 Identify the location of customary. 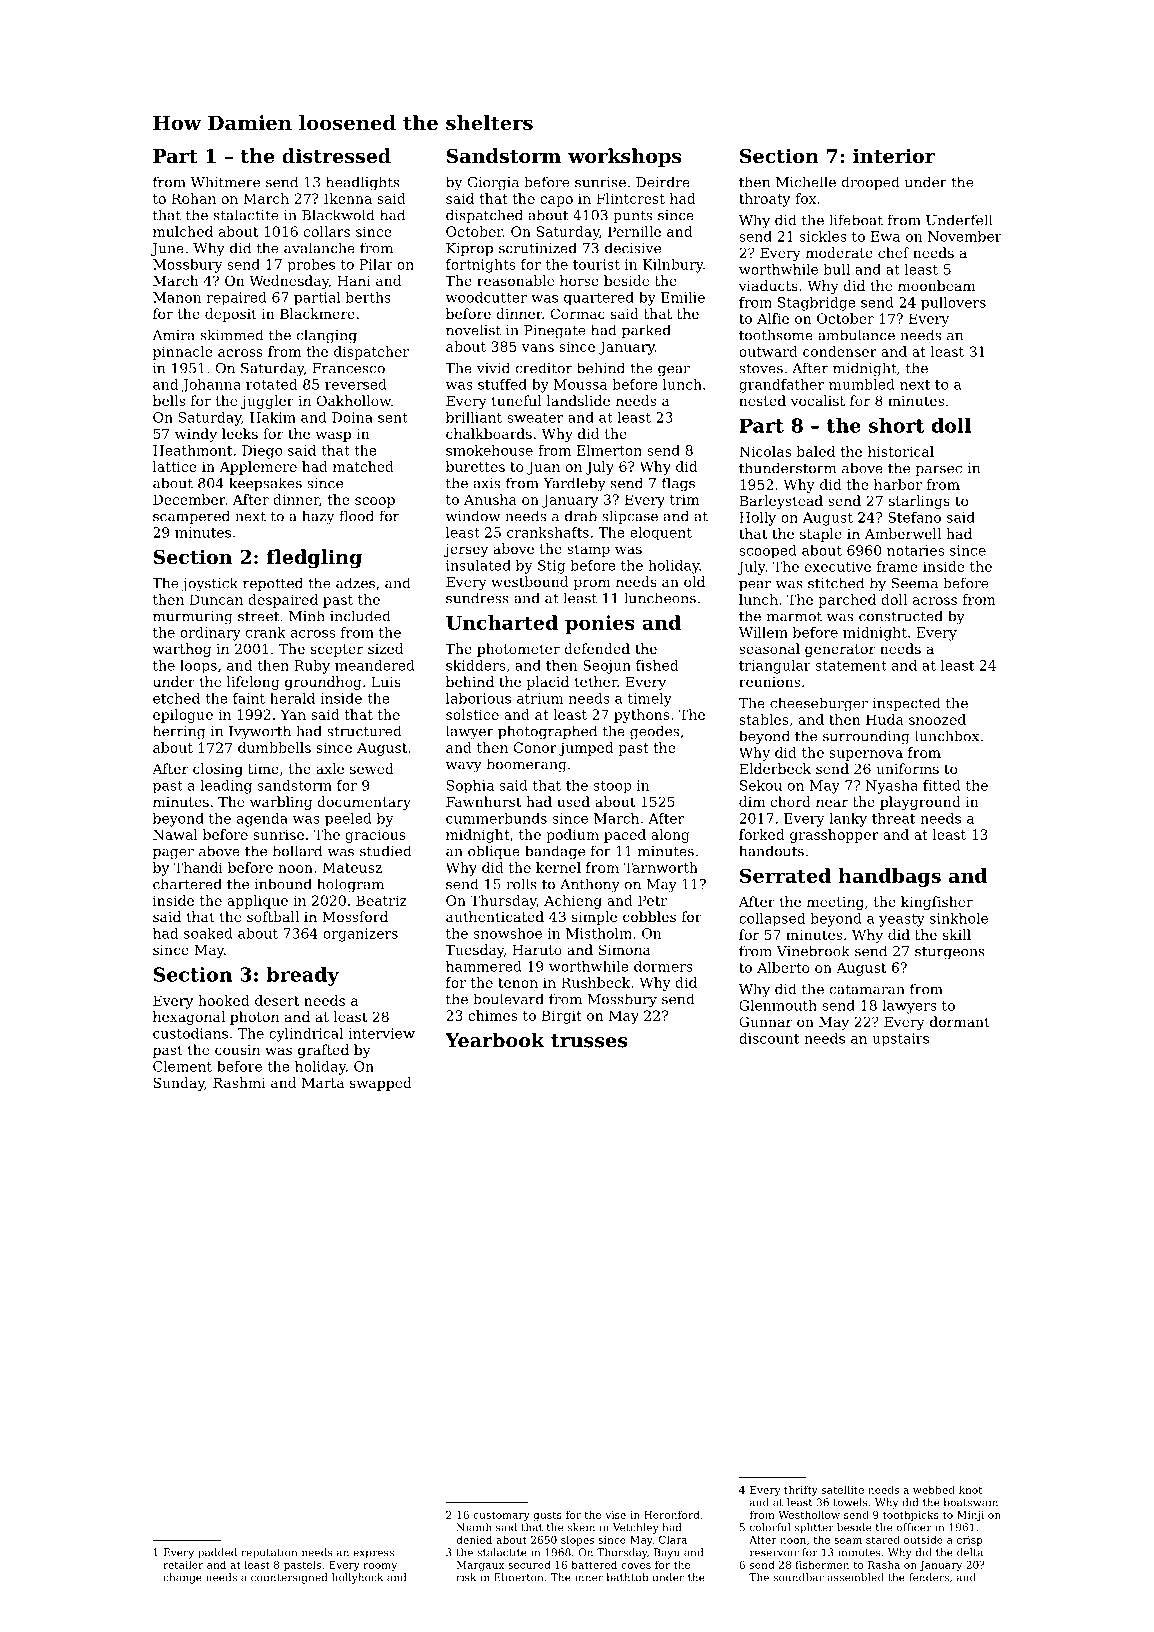
(501, 1516).
